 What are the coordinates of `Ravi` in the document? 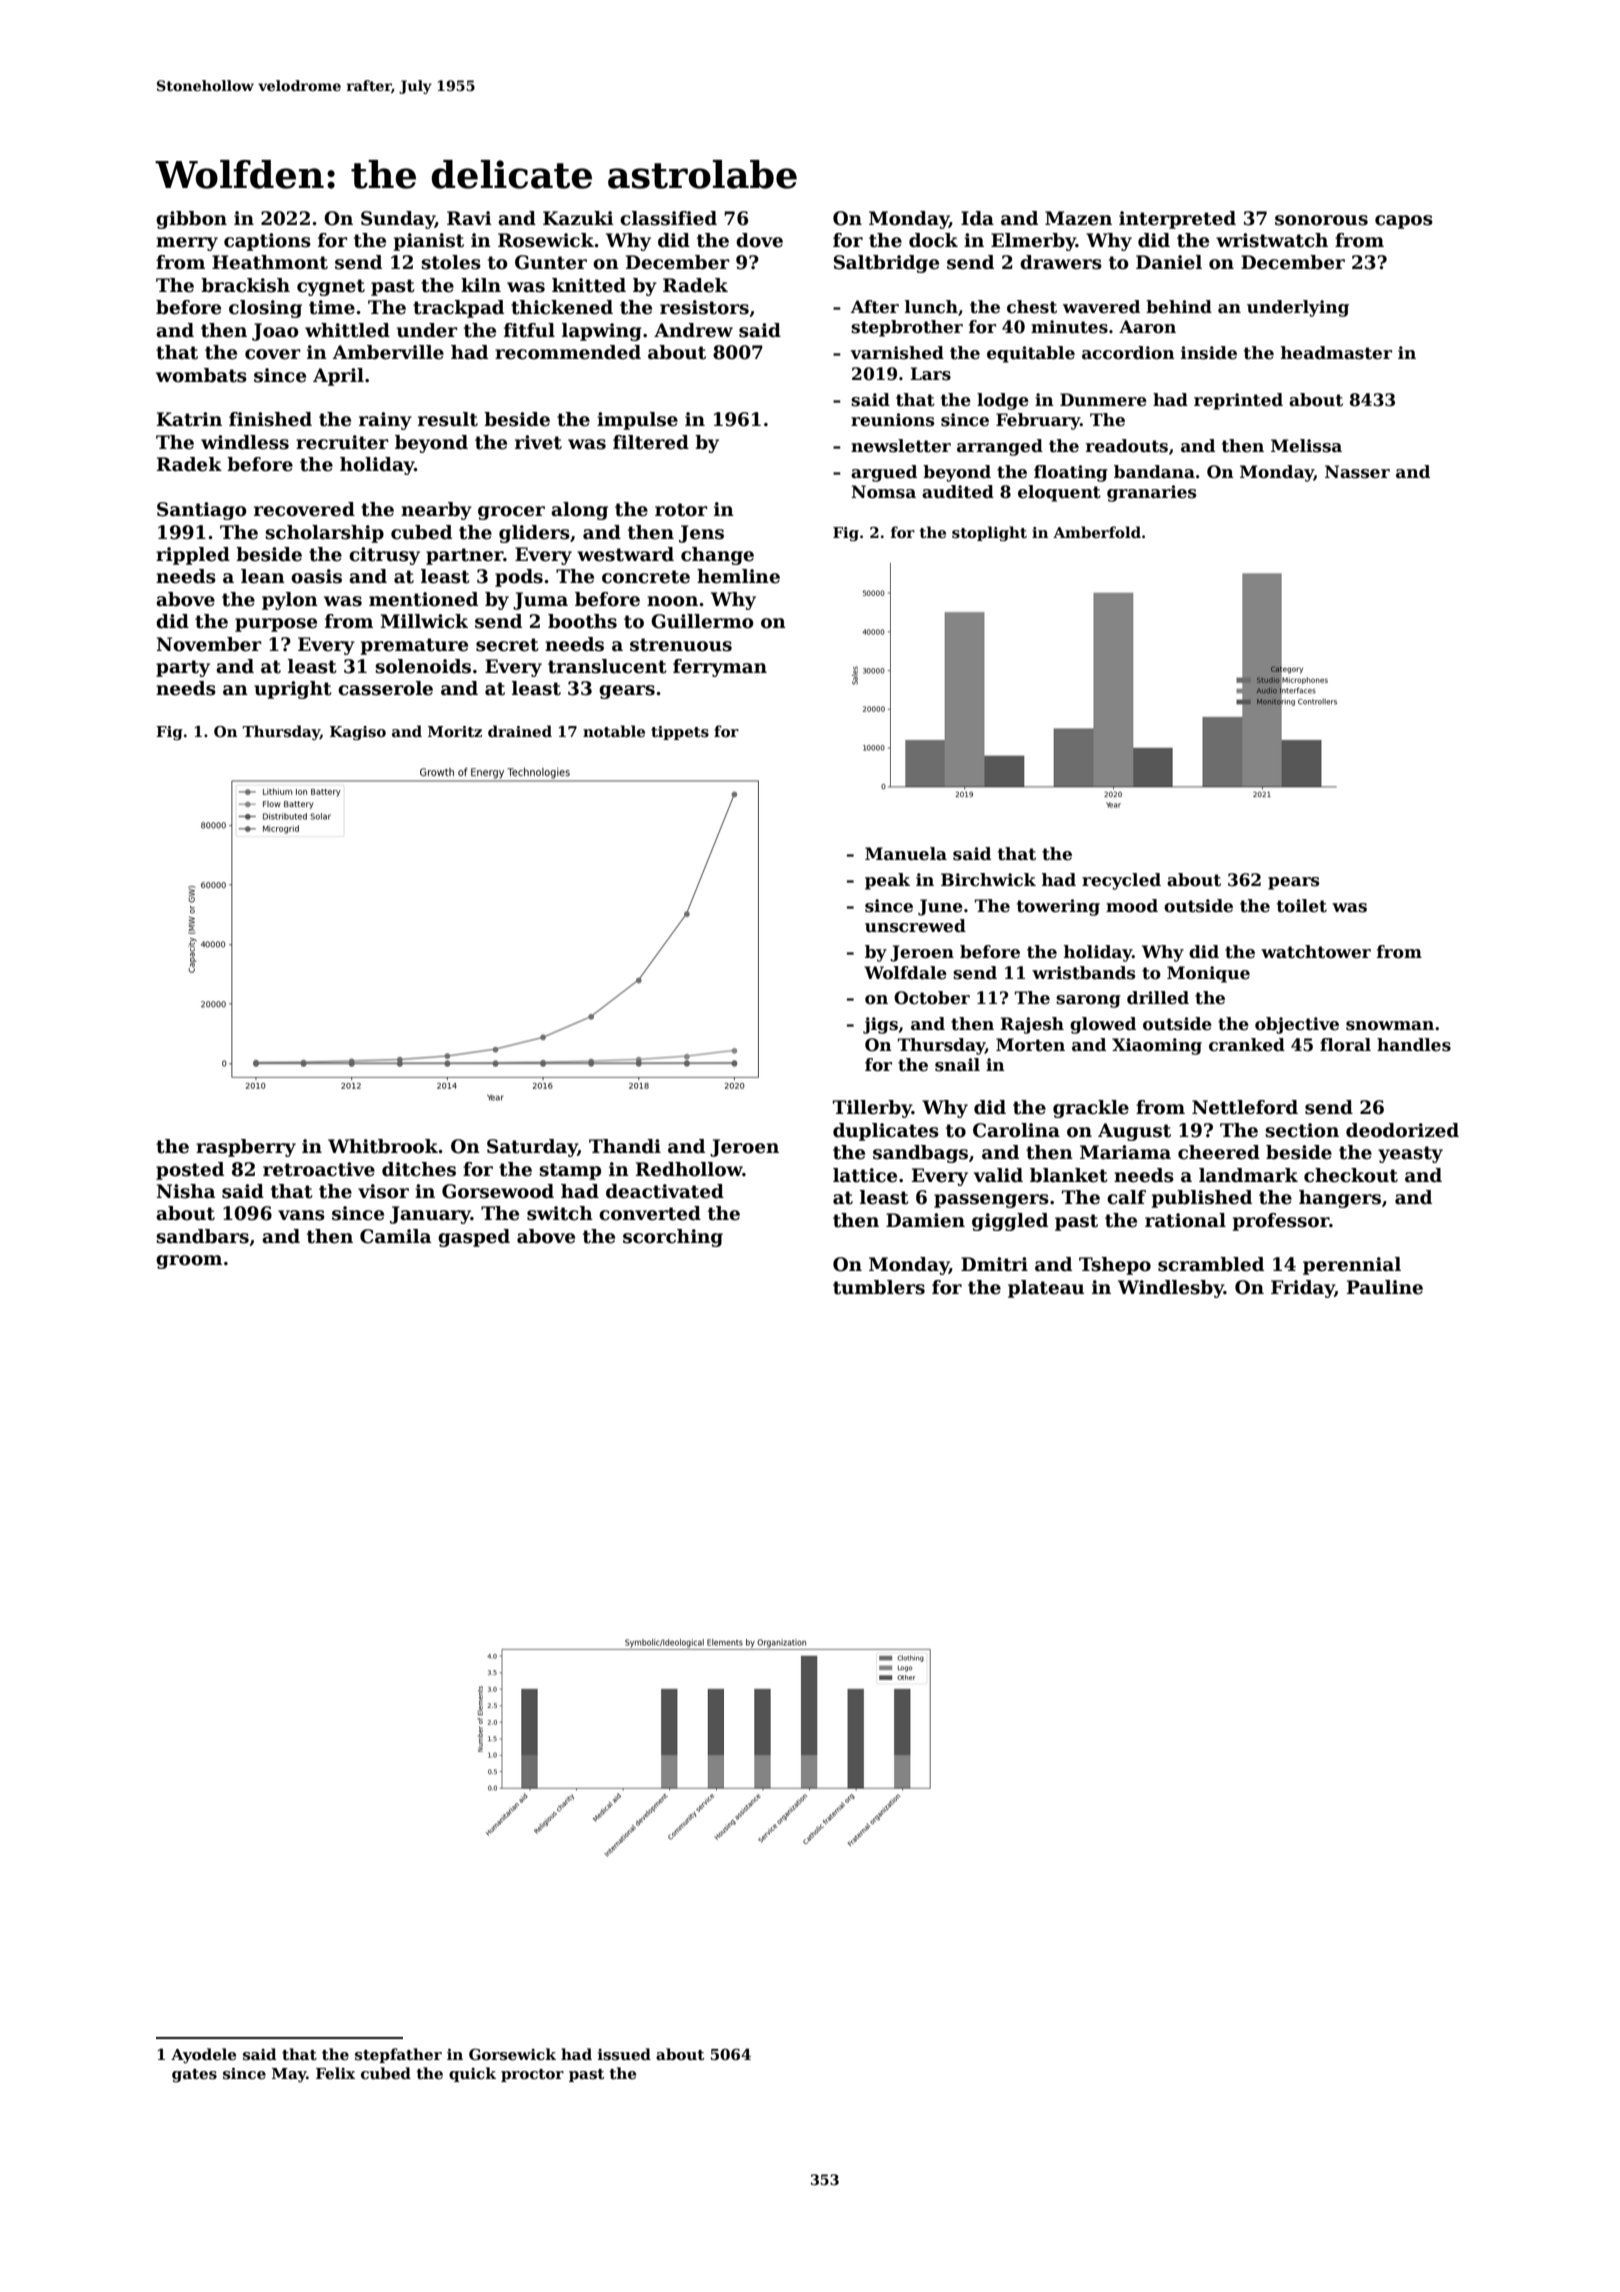 It's located at (469, 218).
